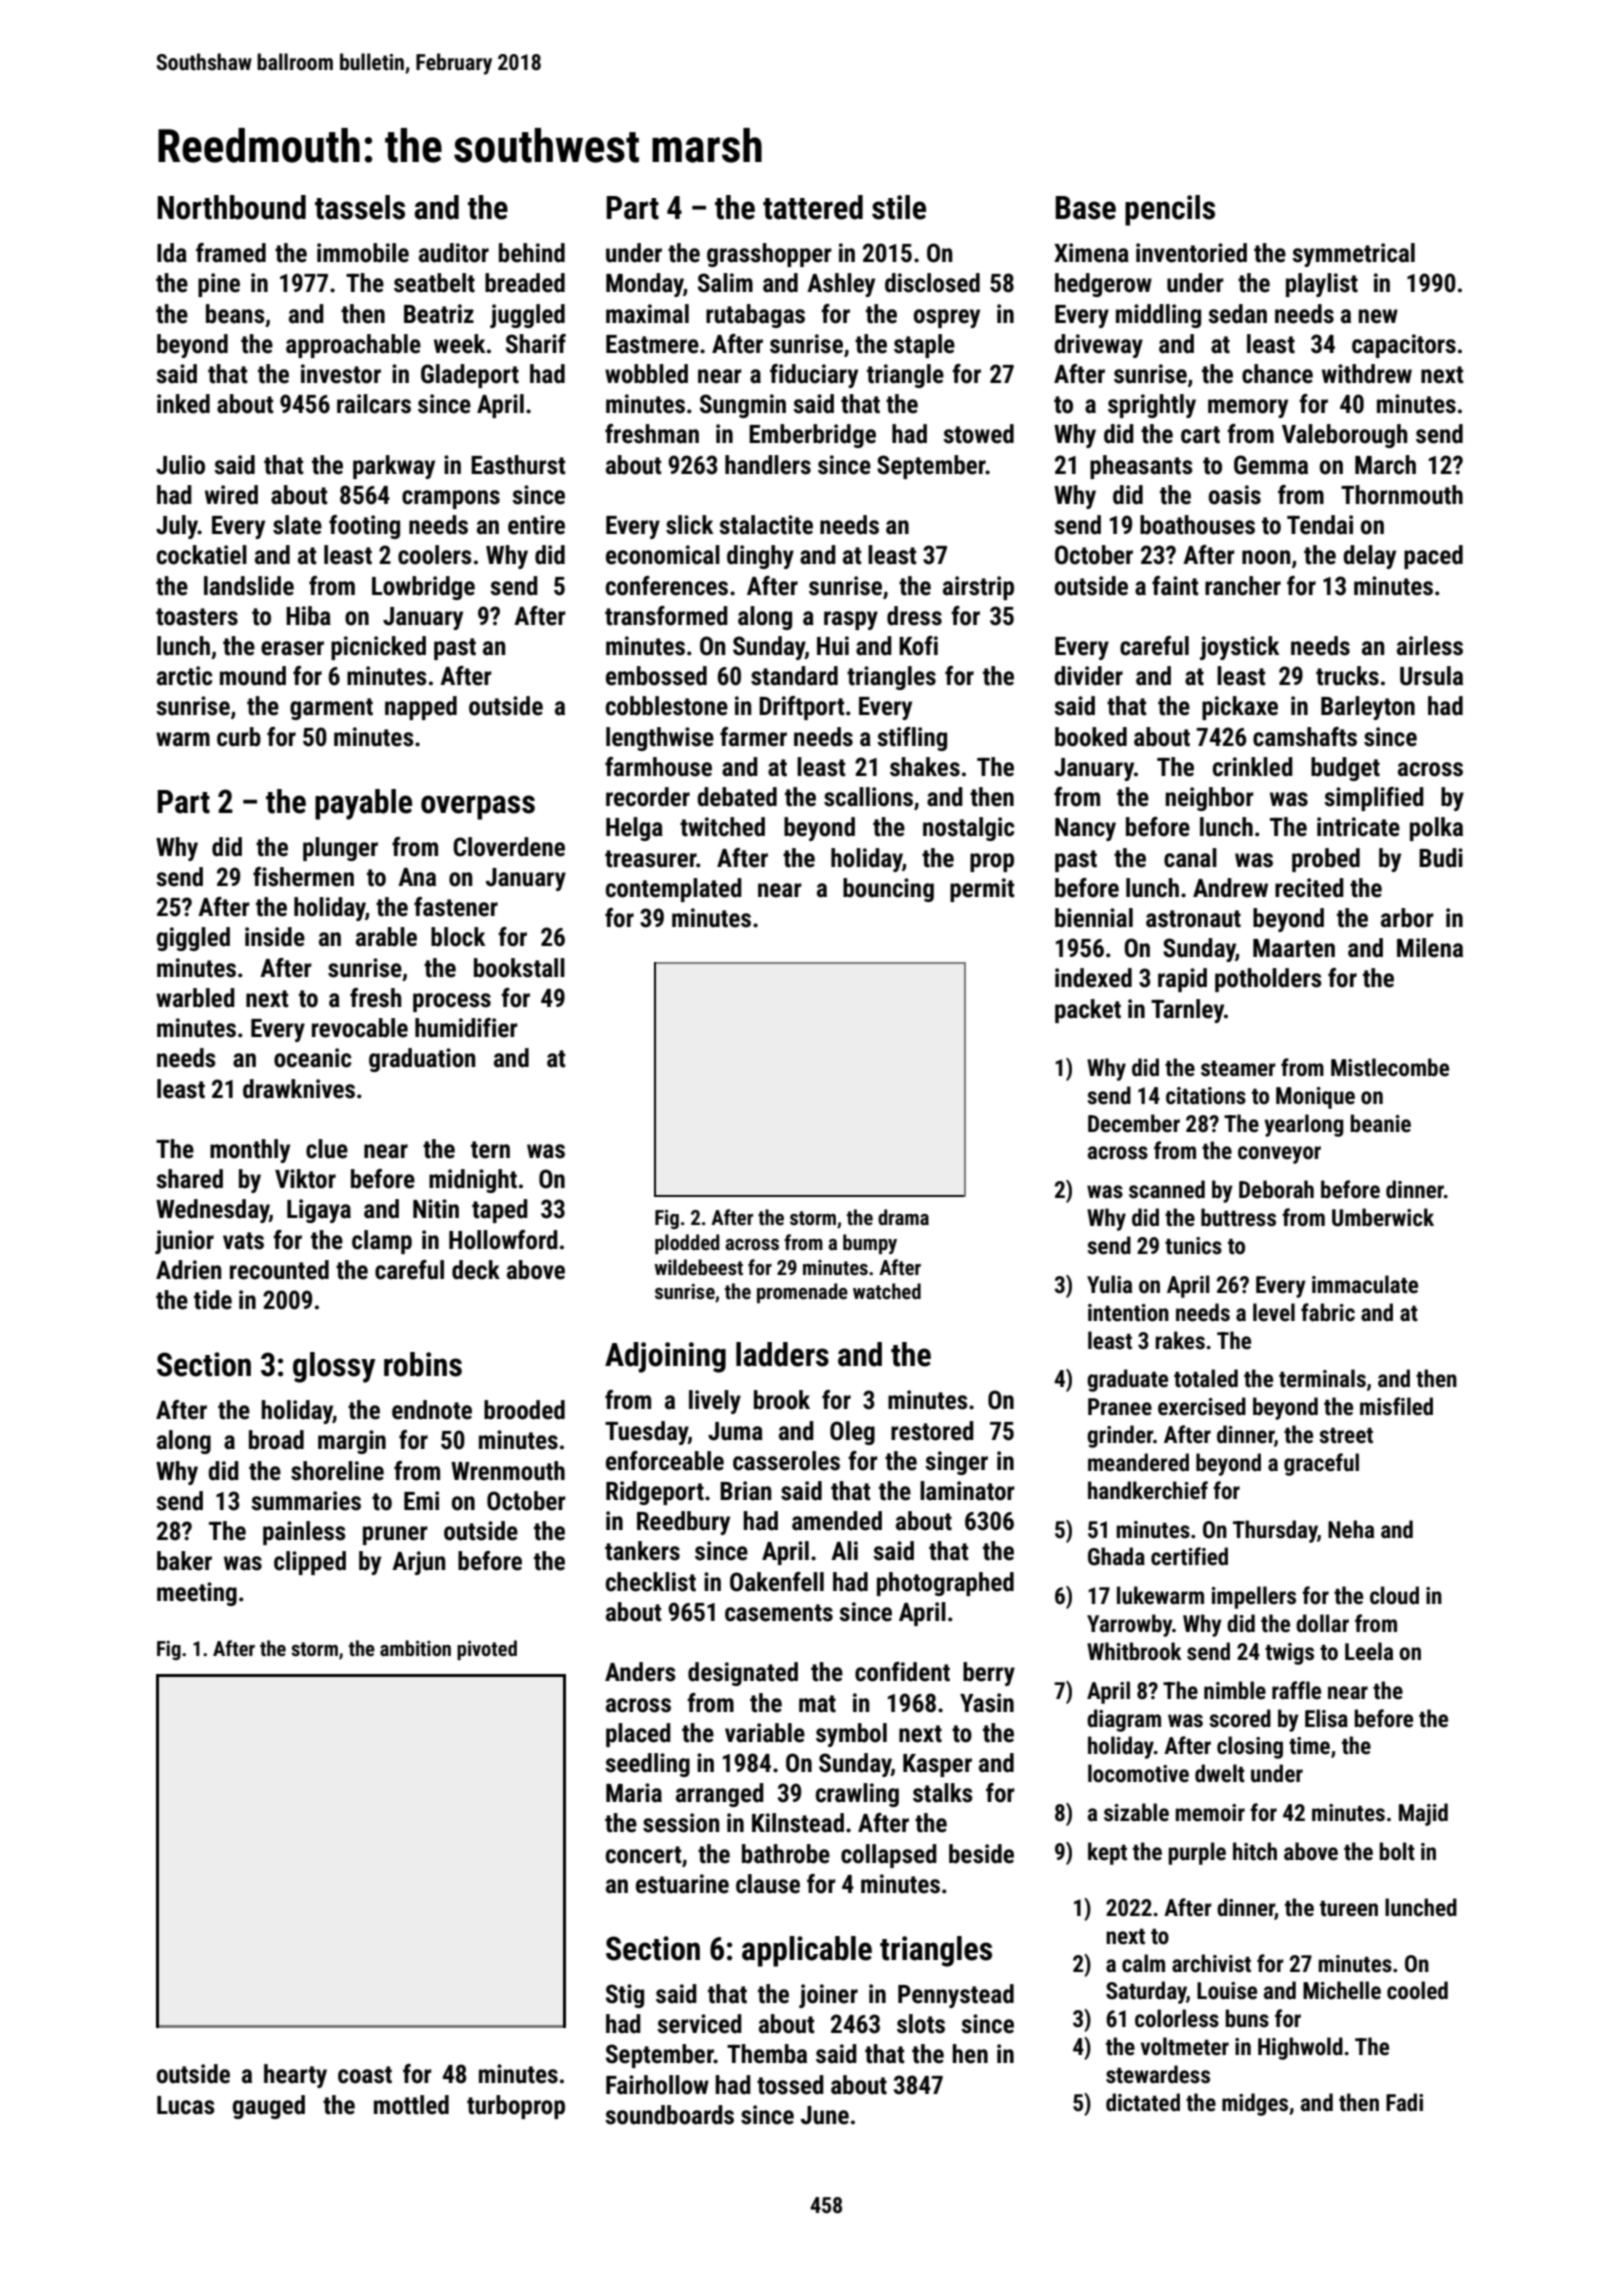 This image has width=1620, height=2292. I want to click on wobbled, so click(646, 374).
